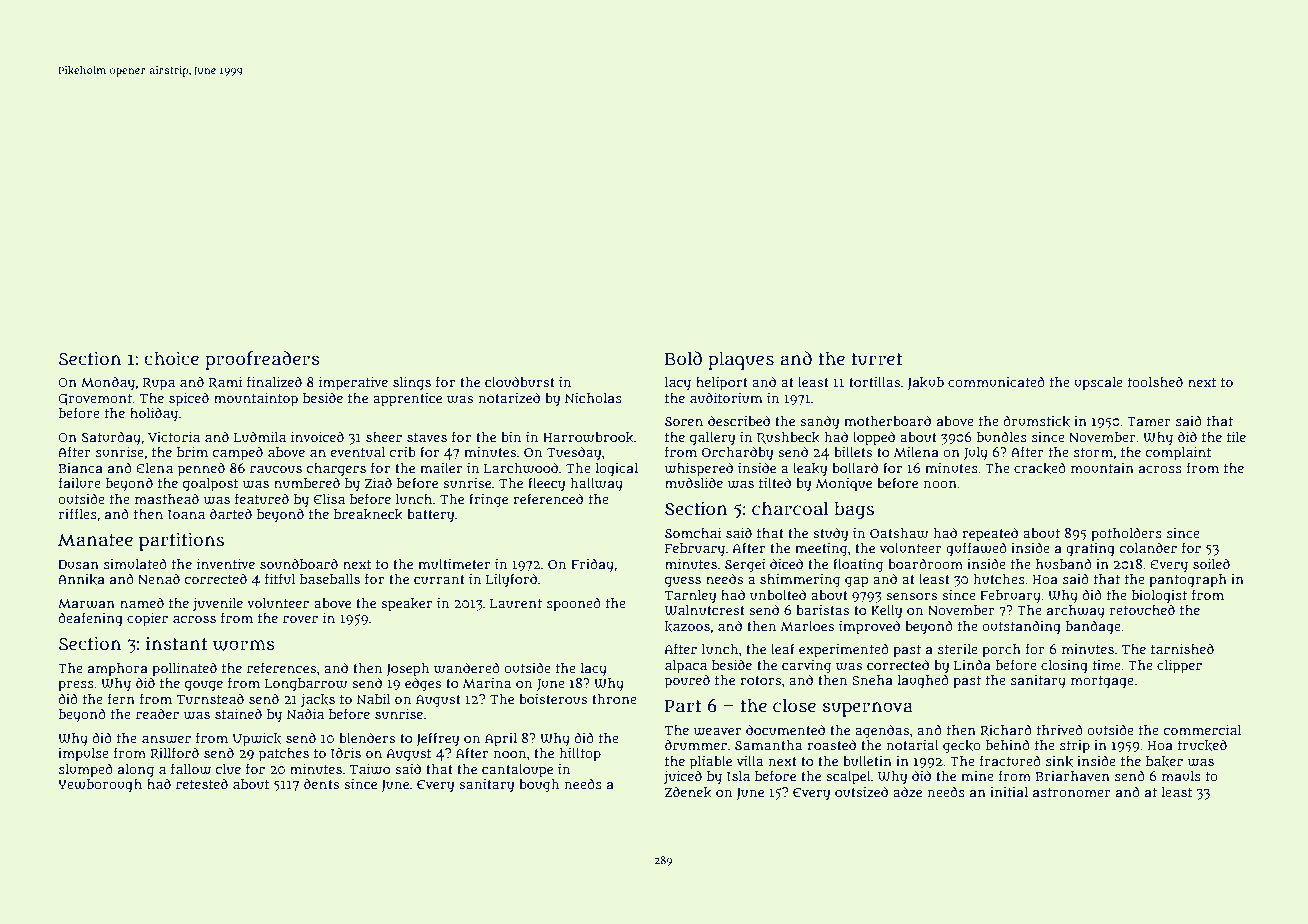  I want to click on Elisa, so click(329, 499).
